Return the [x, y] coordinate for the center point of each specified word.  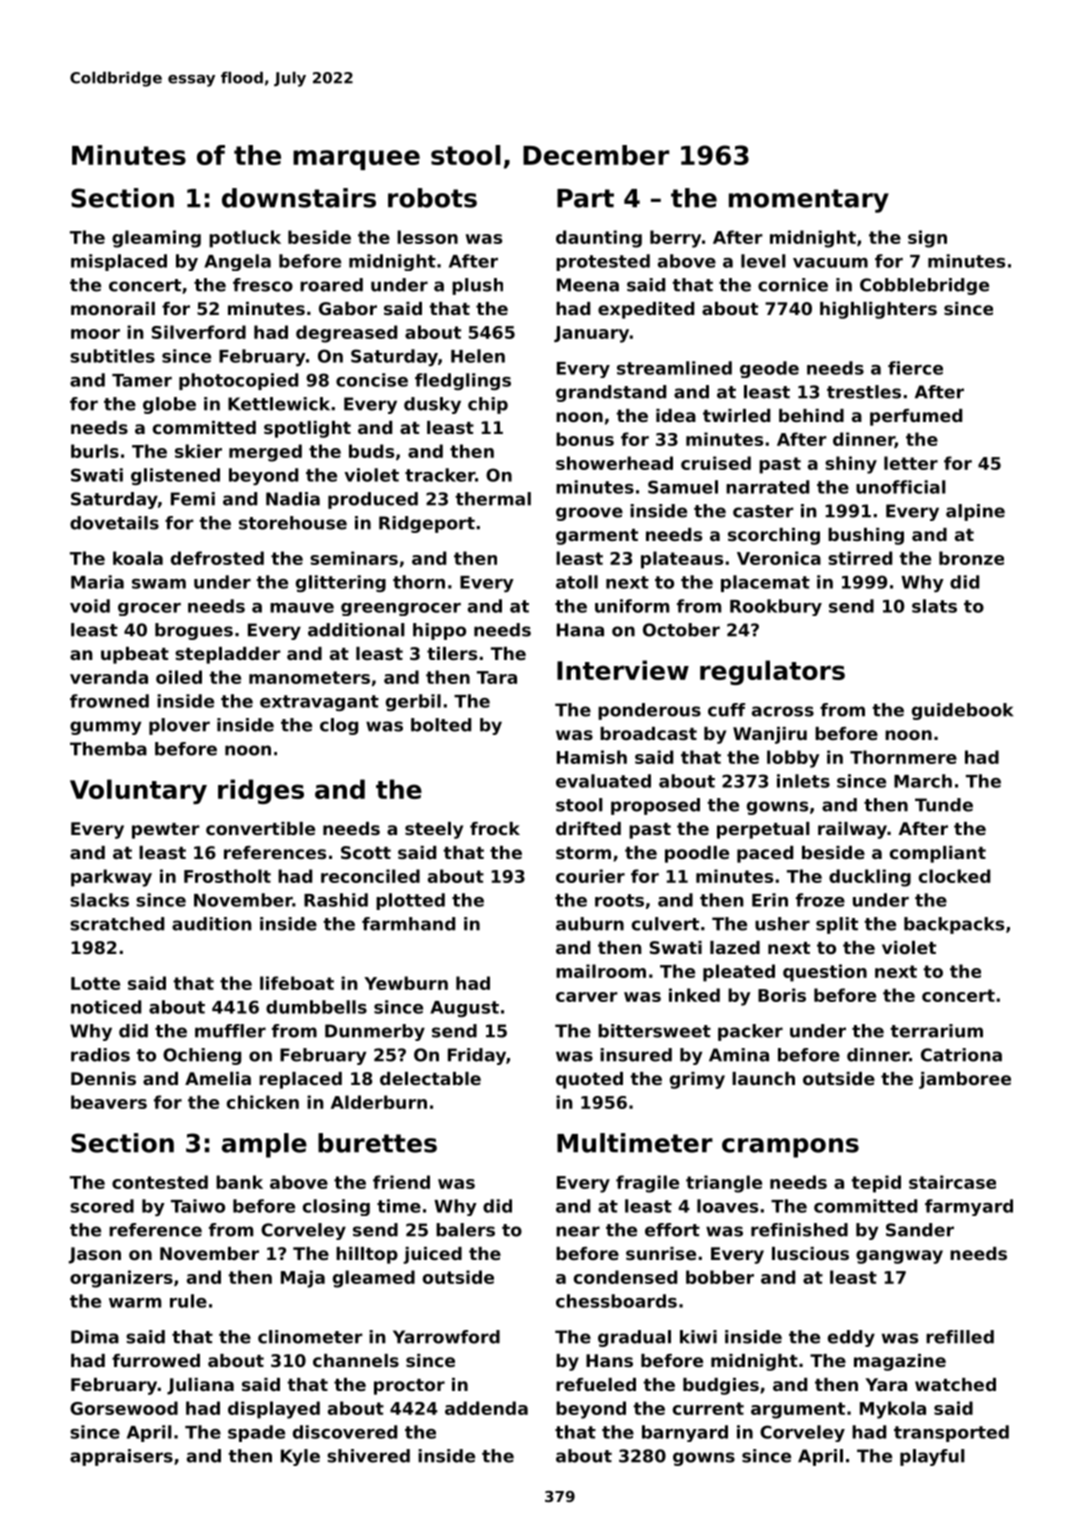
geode [769, 369]
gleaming [156, 239]
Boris [782, 995]
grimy [697, 1080]
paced [765, 854]
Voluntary [138, 791]
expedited [646, 310]
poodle [697, 854]
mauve [302, 608]
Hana [580, 630]
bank [239, 1182]
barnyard [685, 1433]
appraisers [121, 1457]
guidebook [962, 711]
